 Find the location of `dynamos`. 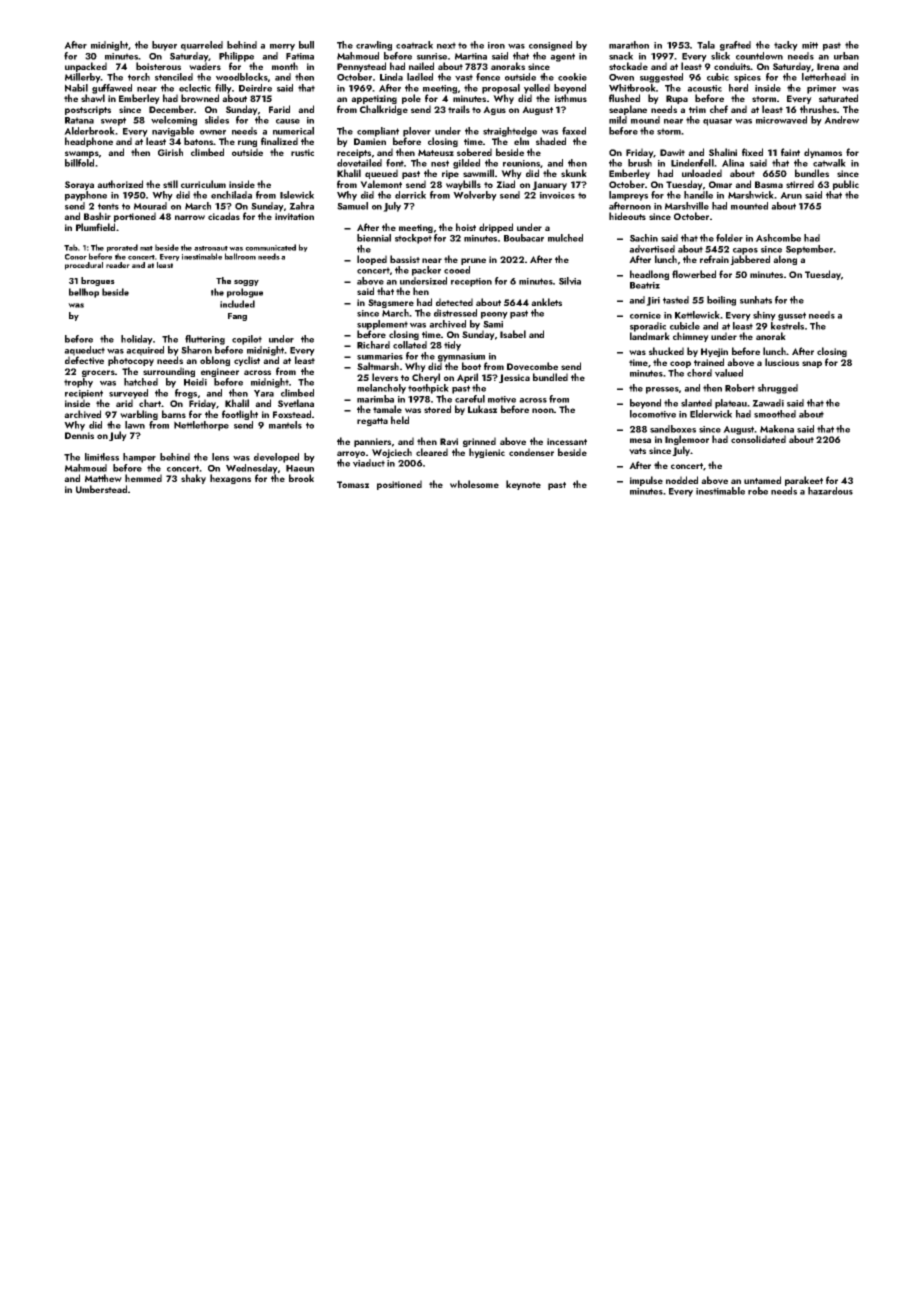

dynamos is located at coordinates (823, 153).
